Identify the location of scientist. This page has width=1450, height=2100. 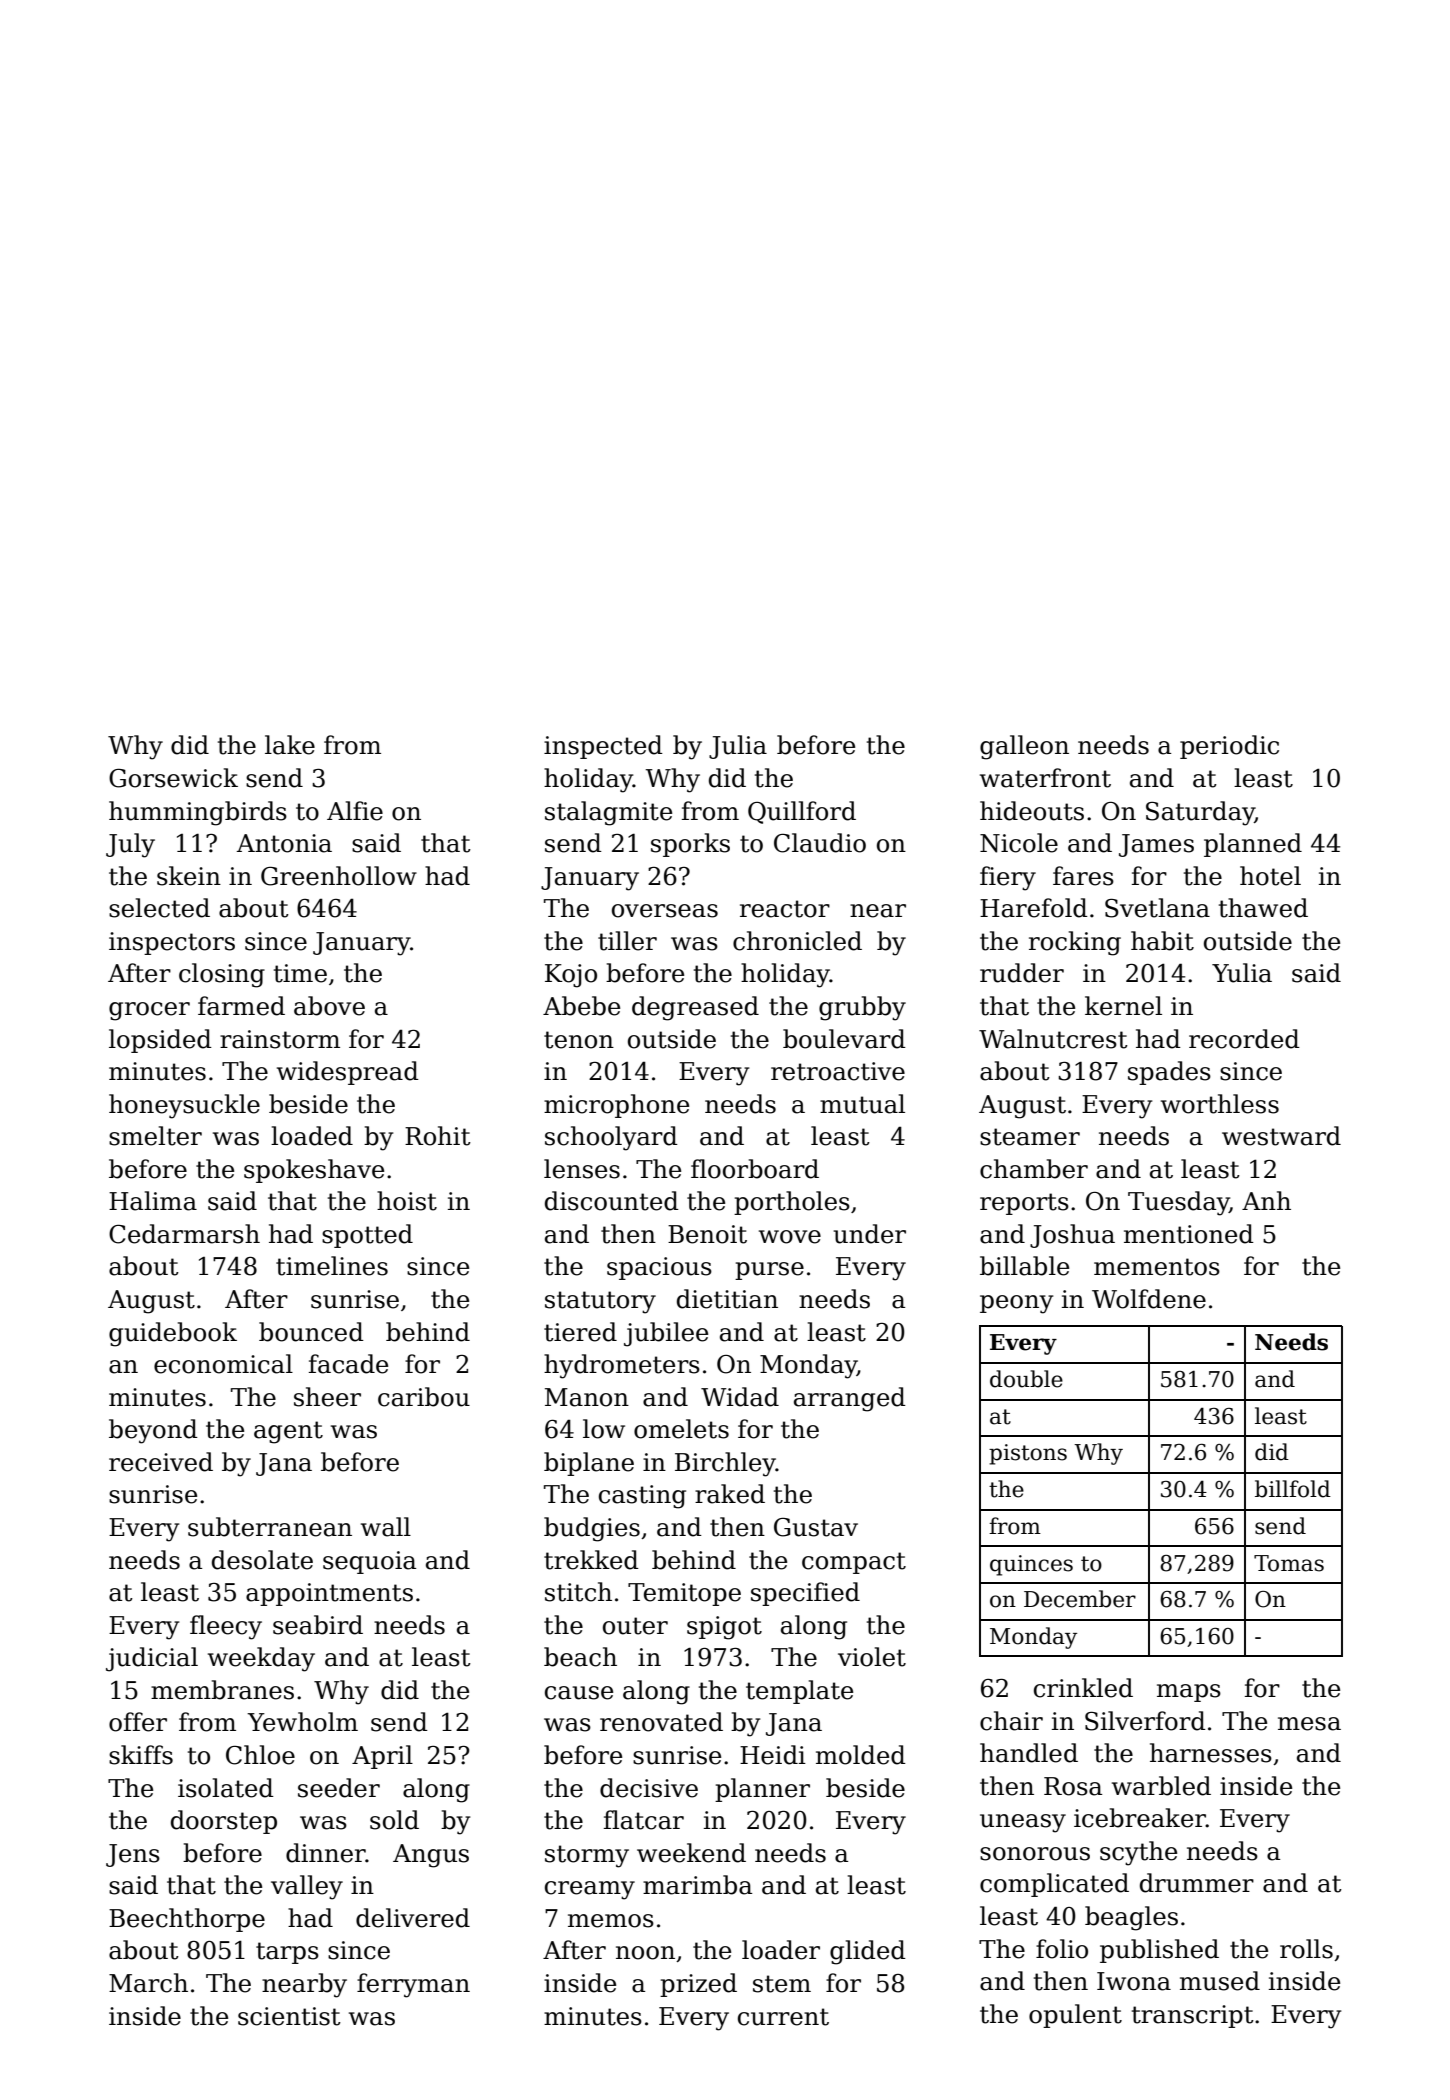
(289, 2016).
